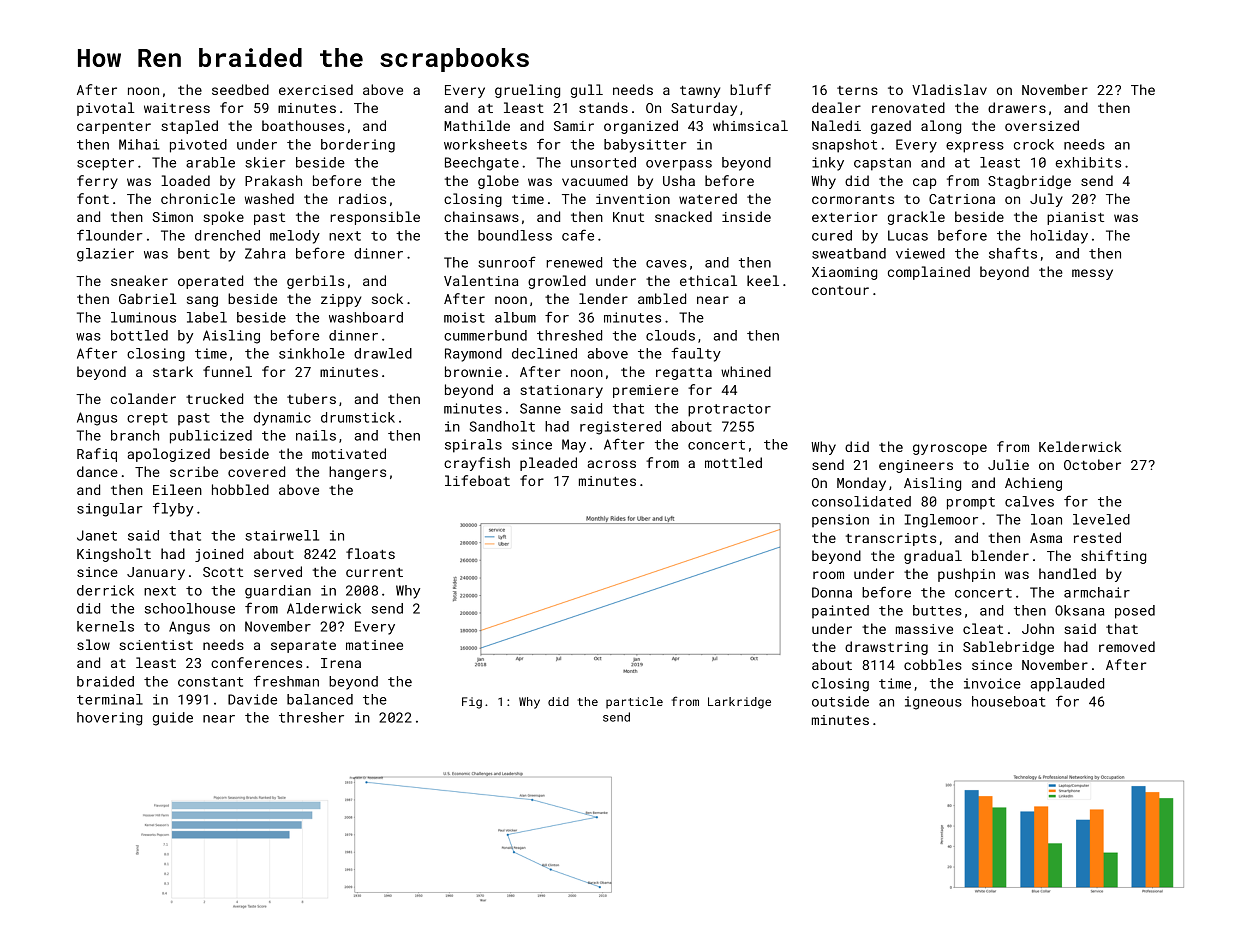 Image resolution: width=1233 pixels, height=952 pixels. Describe the element at coordinates (733, 462) in the screenshot. I see `mottled` at that location.
